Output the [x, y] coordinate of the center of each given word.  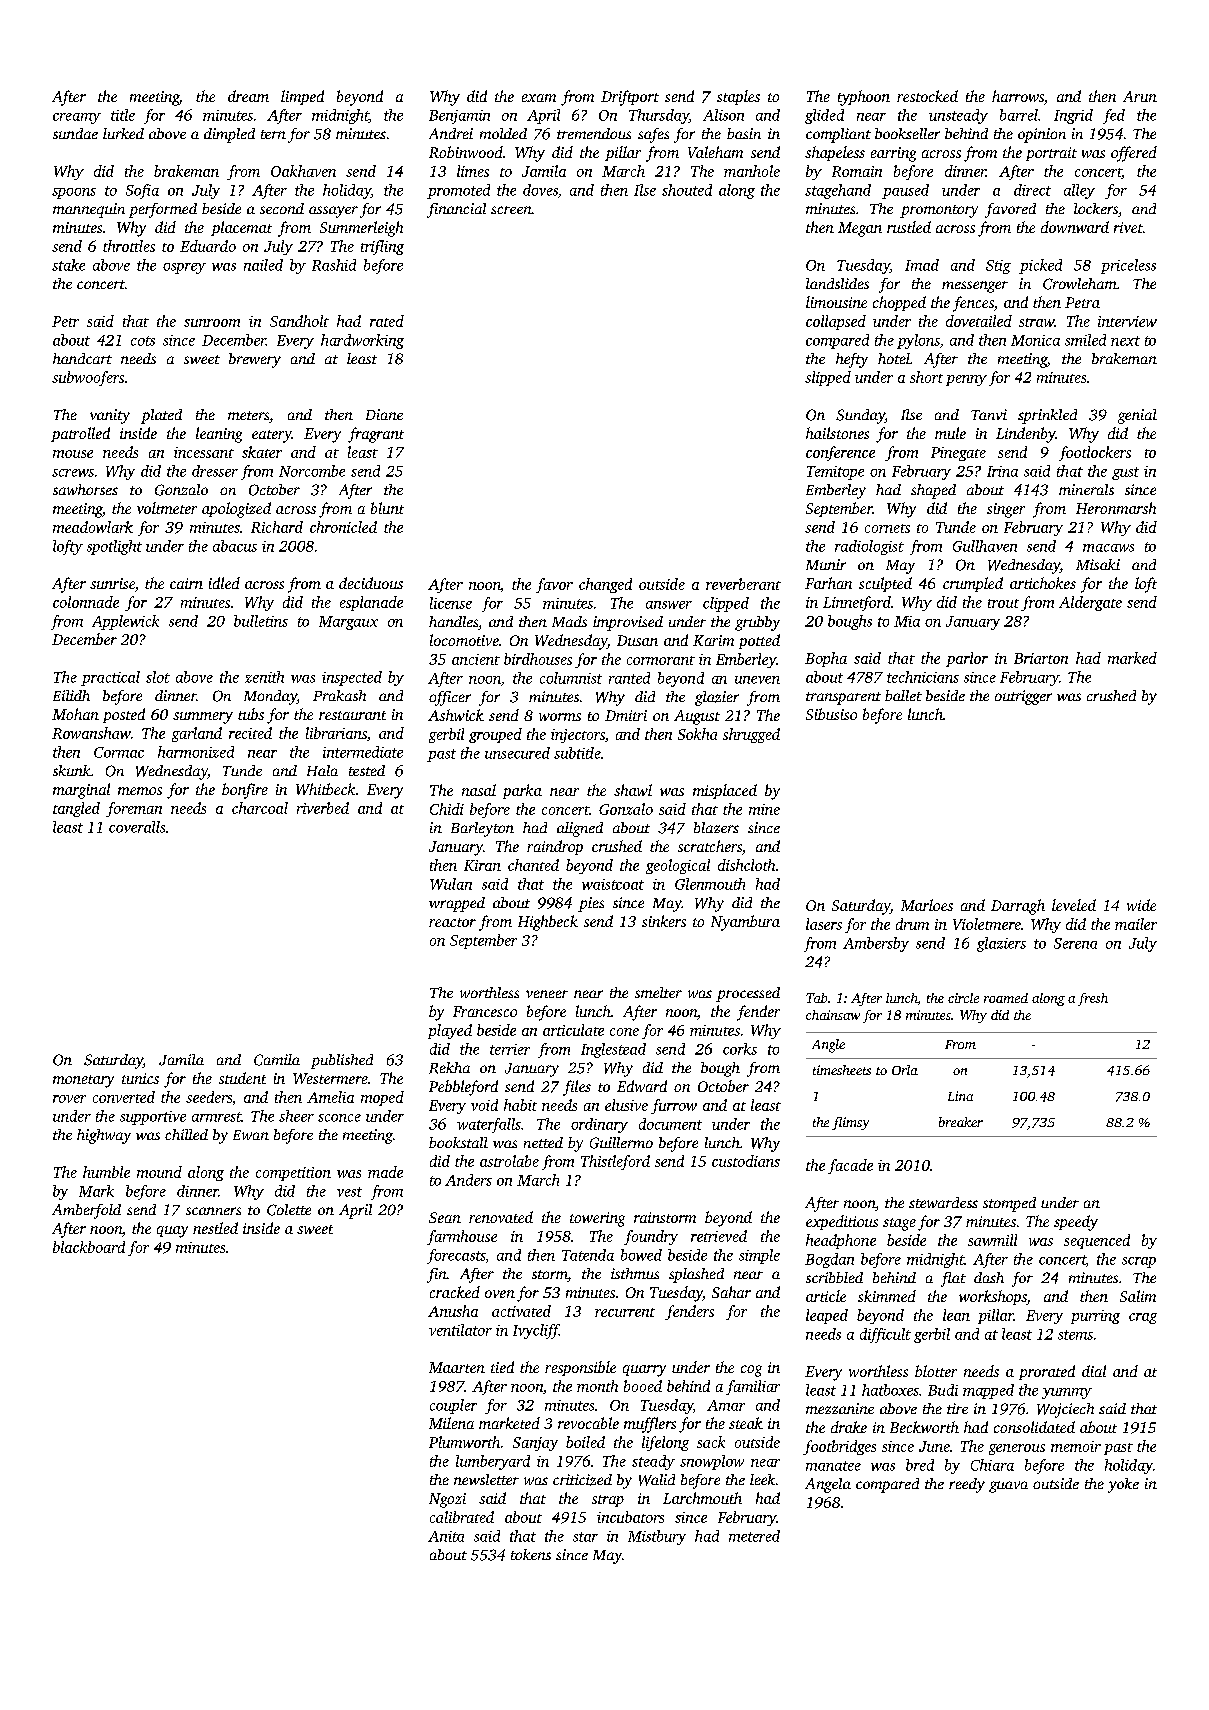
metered [754, 1536]
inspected [352, 678]
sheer [296, 1116]
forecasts [456, 1256]
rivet [1128, 227]
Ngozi [447, 1500]
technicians [923, 677]
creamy [77, 118]
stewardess [943, 1202]
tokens [531, 1554]
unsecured [517, 753]
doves [540, 190]
